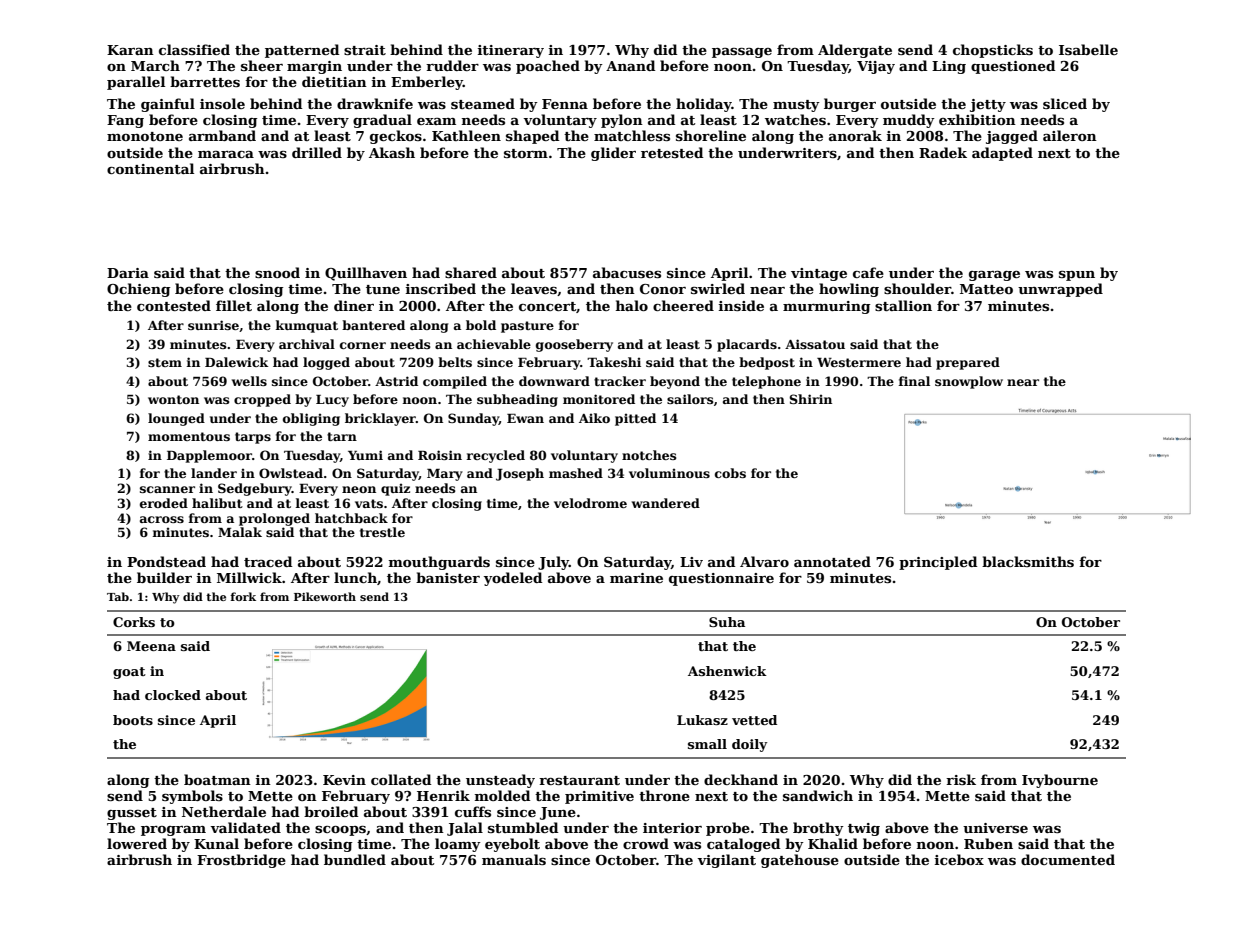  I want to click on retested, so click(672, 152).
